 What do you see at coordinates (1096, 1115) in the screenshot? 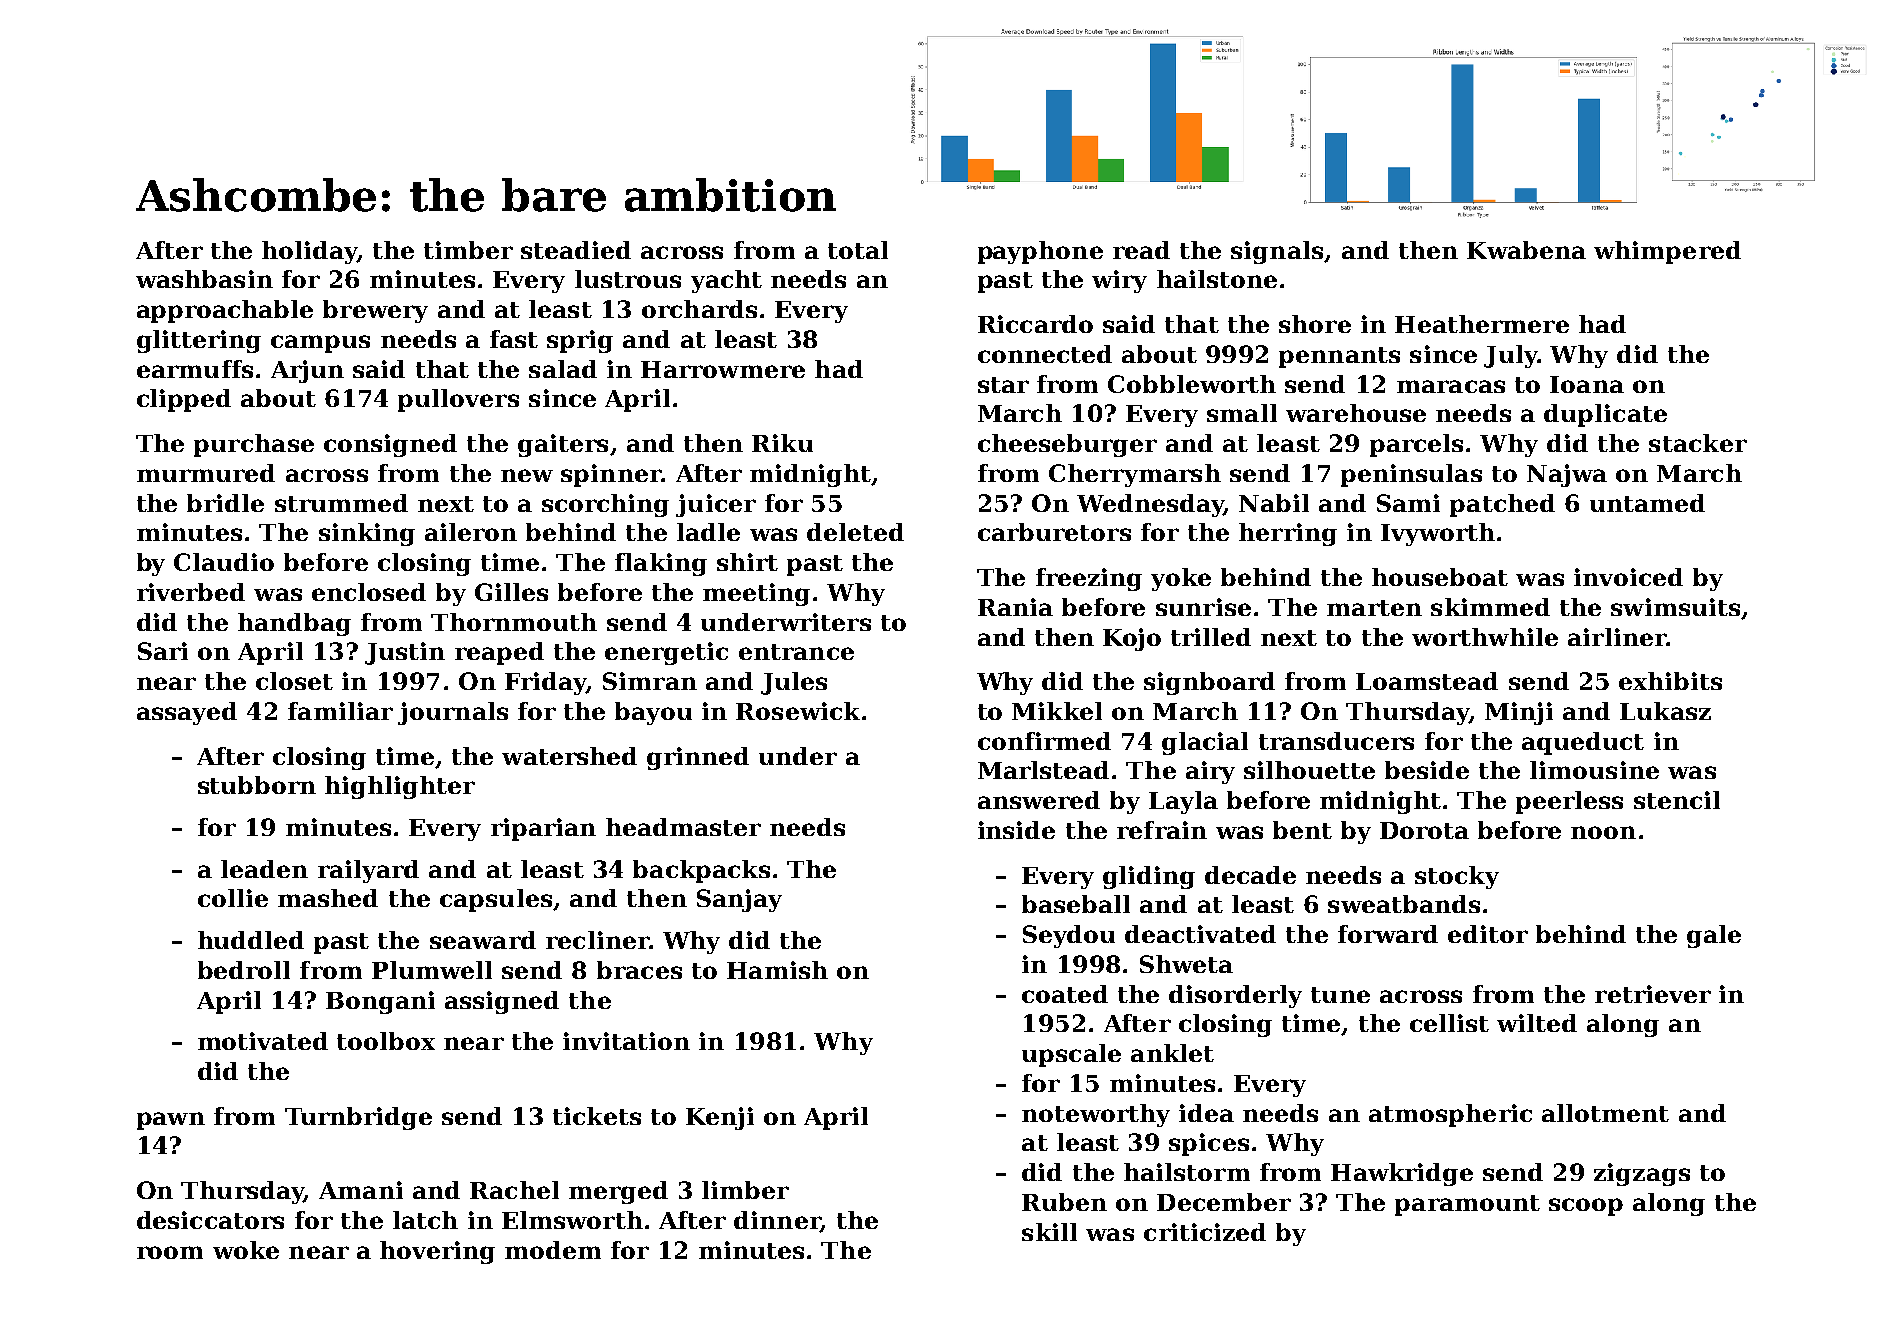
I see `noteworthy` at bounding box center [1096, 1115].
